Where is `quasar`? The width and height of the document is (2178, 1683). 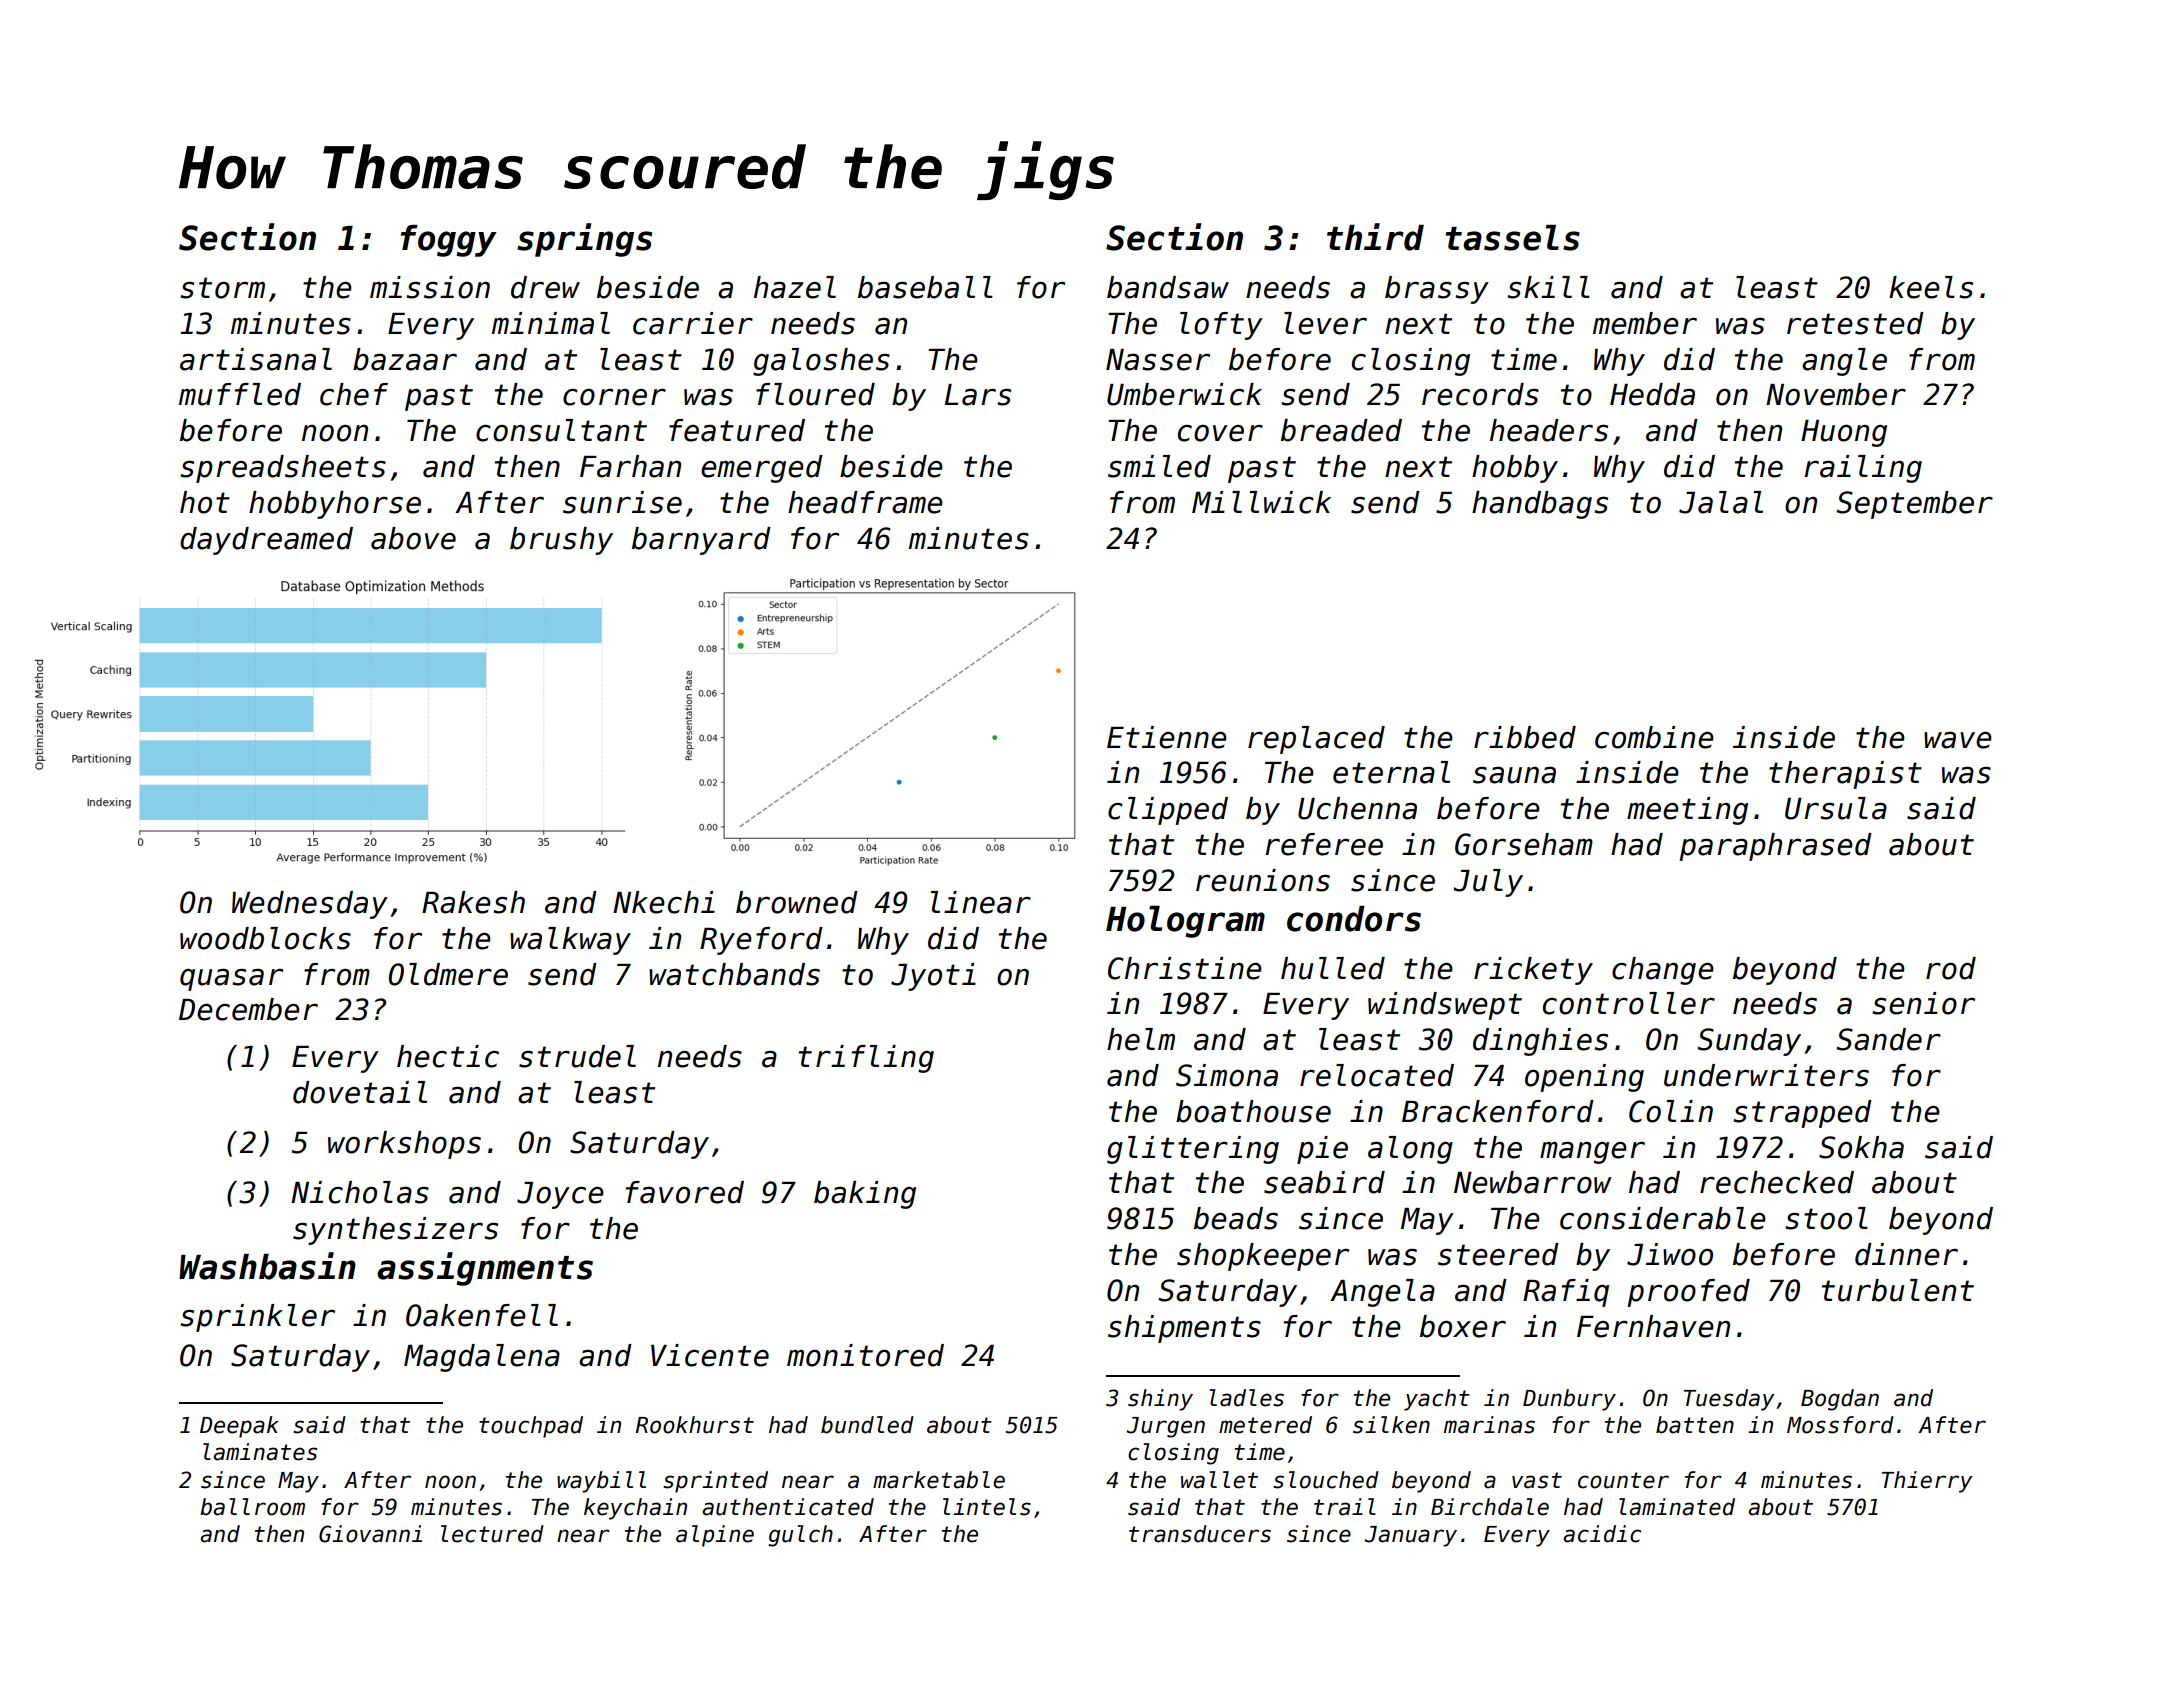 quasar is located at coordinates (231, 979).
